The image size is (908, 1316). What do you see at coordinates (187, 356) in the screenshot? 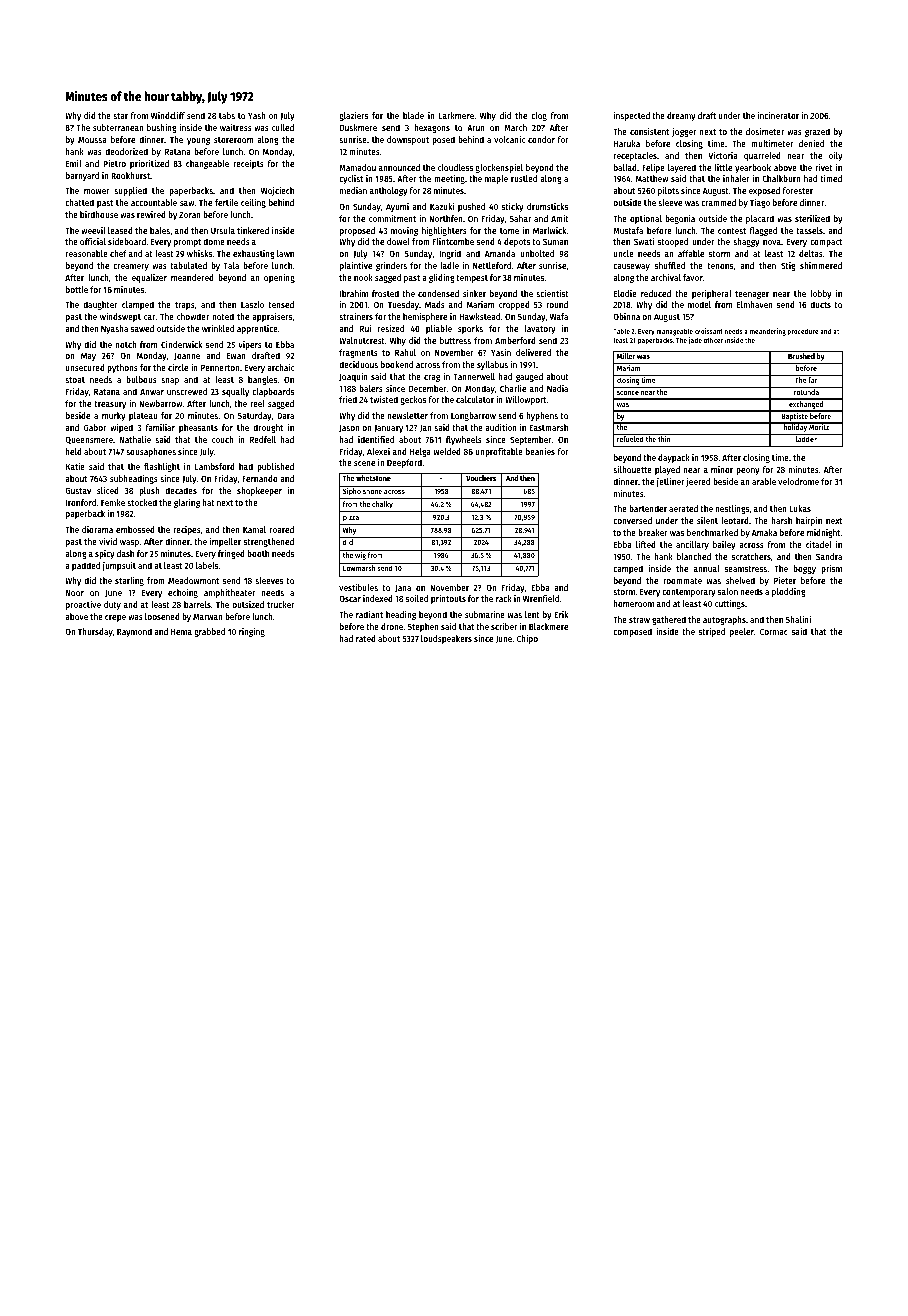
I see `Joanne` at bounding box center [187, 356].
